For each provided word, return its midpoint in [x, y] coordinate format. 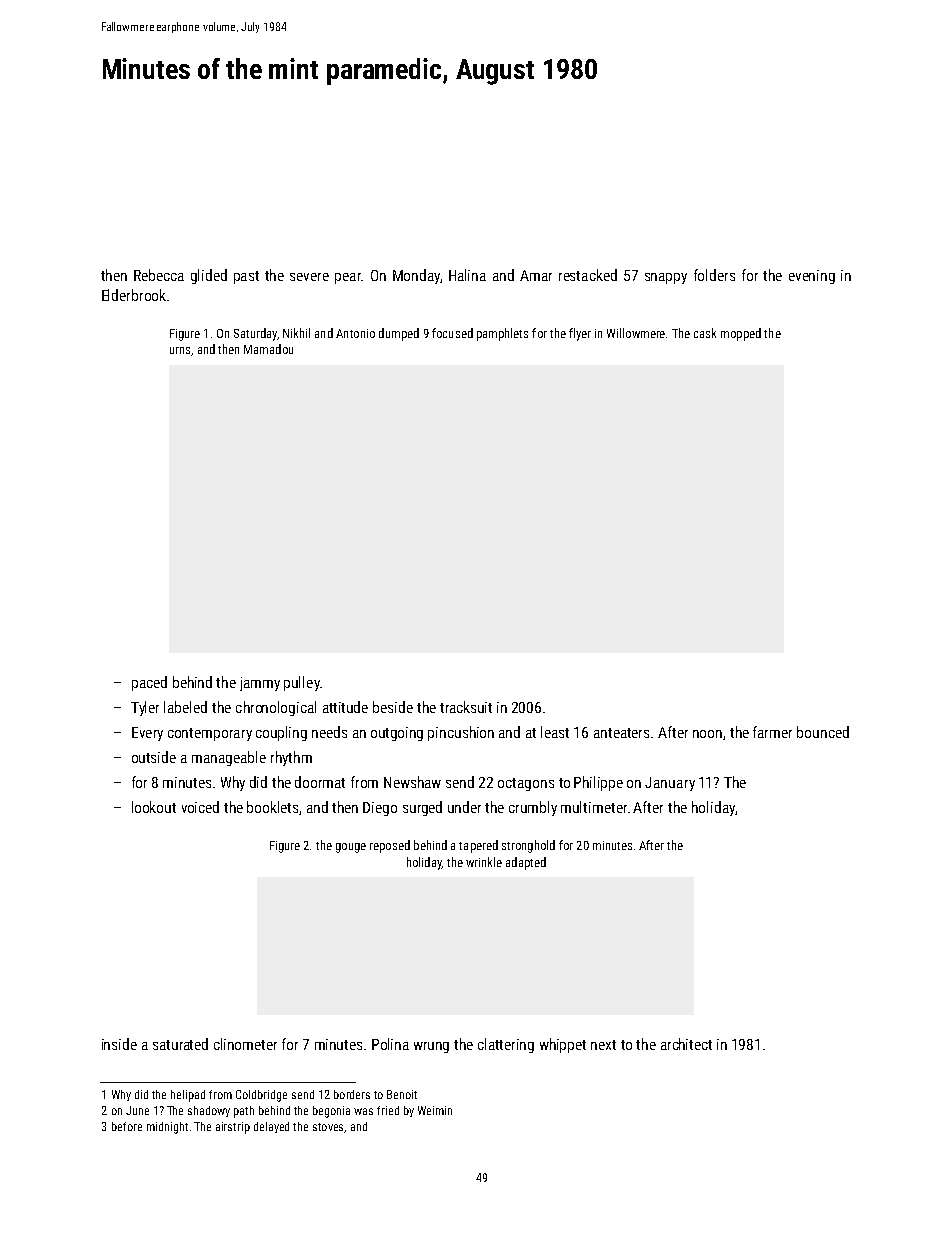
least [555, 732]
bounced [823, 732]
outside [154, 757]
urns [180, 350]
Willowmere [636, 333]
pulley [302, 683]
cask [705, 333]
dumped [399, 334]
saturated [180, 1044]
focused [452, 333]
